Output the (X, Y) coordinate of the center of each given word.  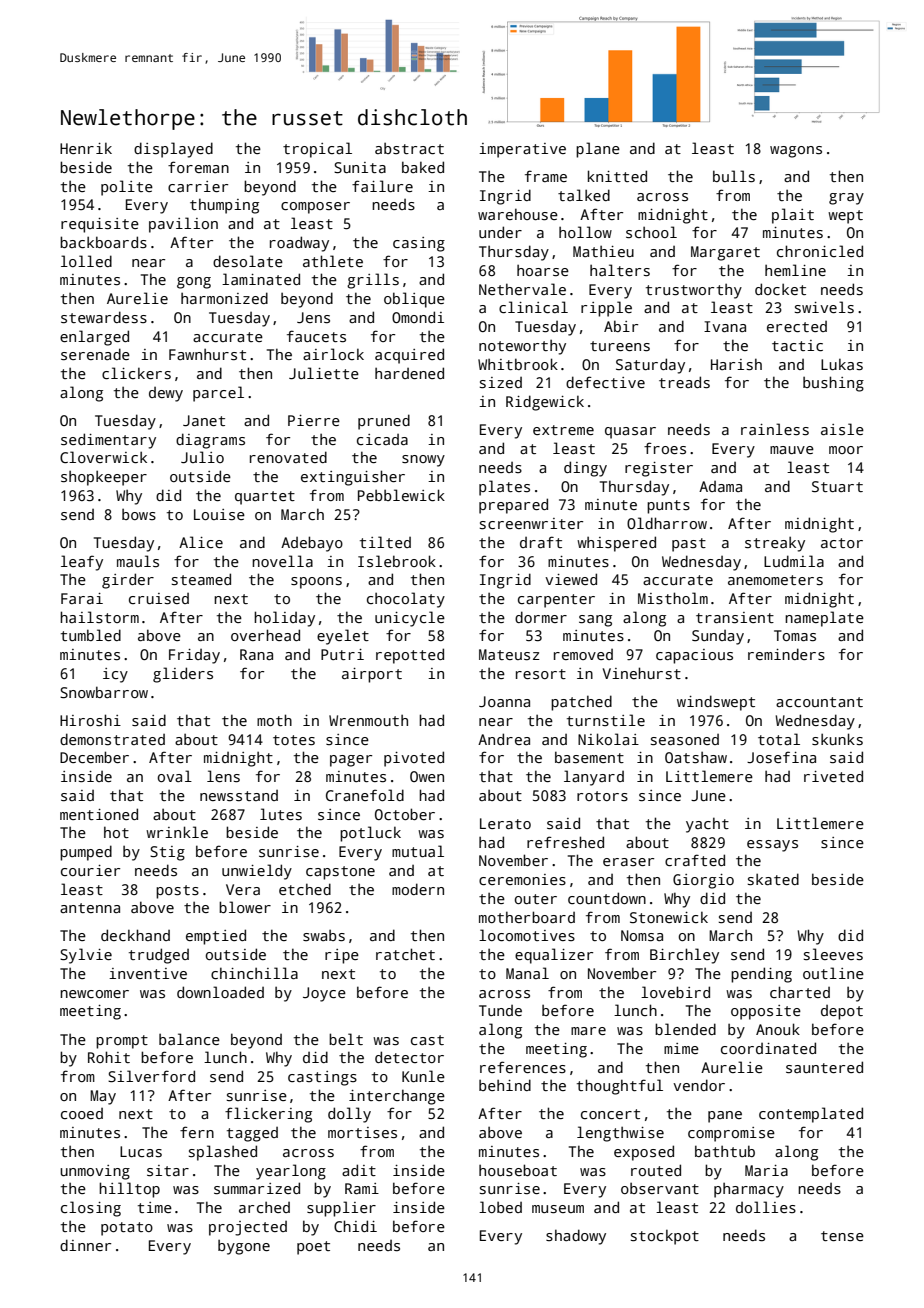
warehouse (518, 214)
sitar (168, 1170)
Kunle (423, 1076)
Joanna (504, 701)
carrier (198, 186)
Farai (82, 598)
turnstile (606, 720)
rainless (775, 429)
